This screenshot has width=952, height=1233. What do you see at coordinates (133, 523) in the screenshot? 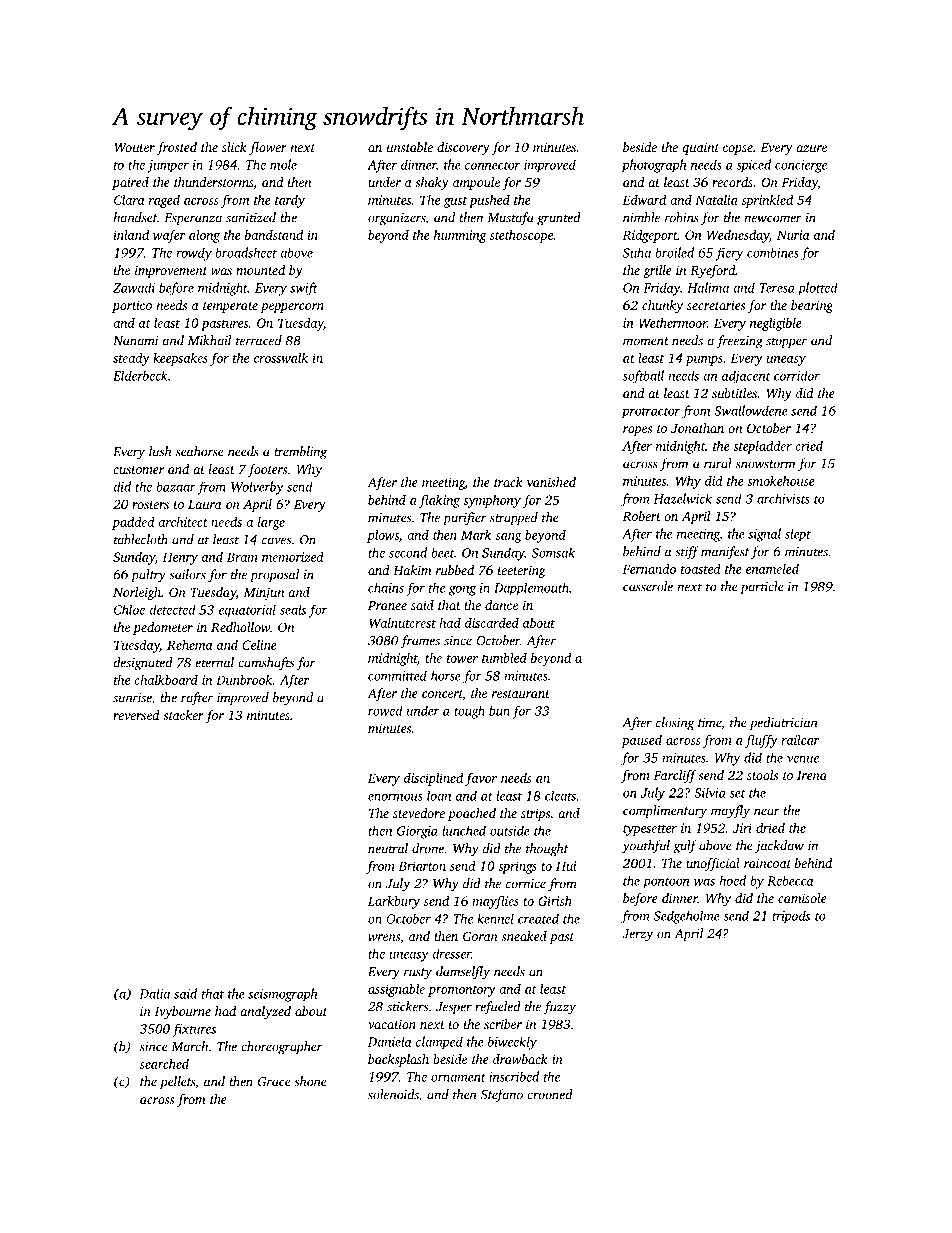
I see `padded` at bounding box center [133, 523].
